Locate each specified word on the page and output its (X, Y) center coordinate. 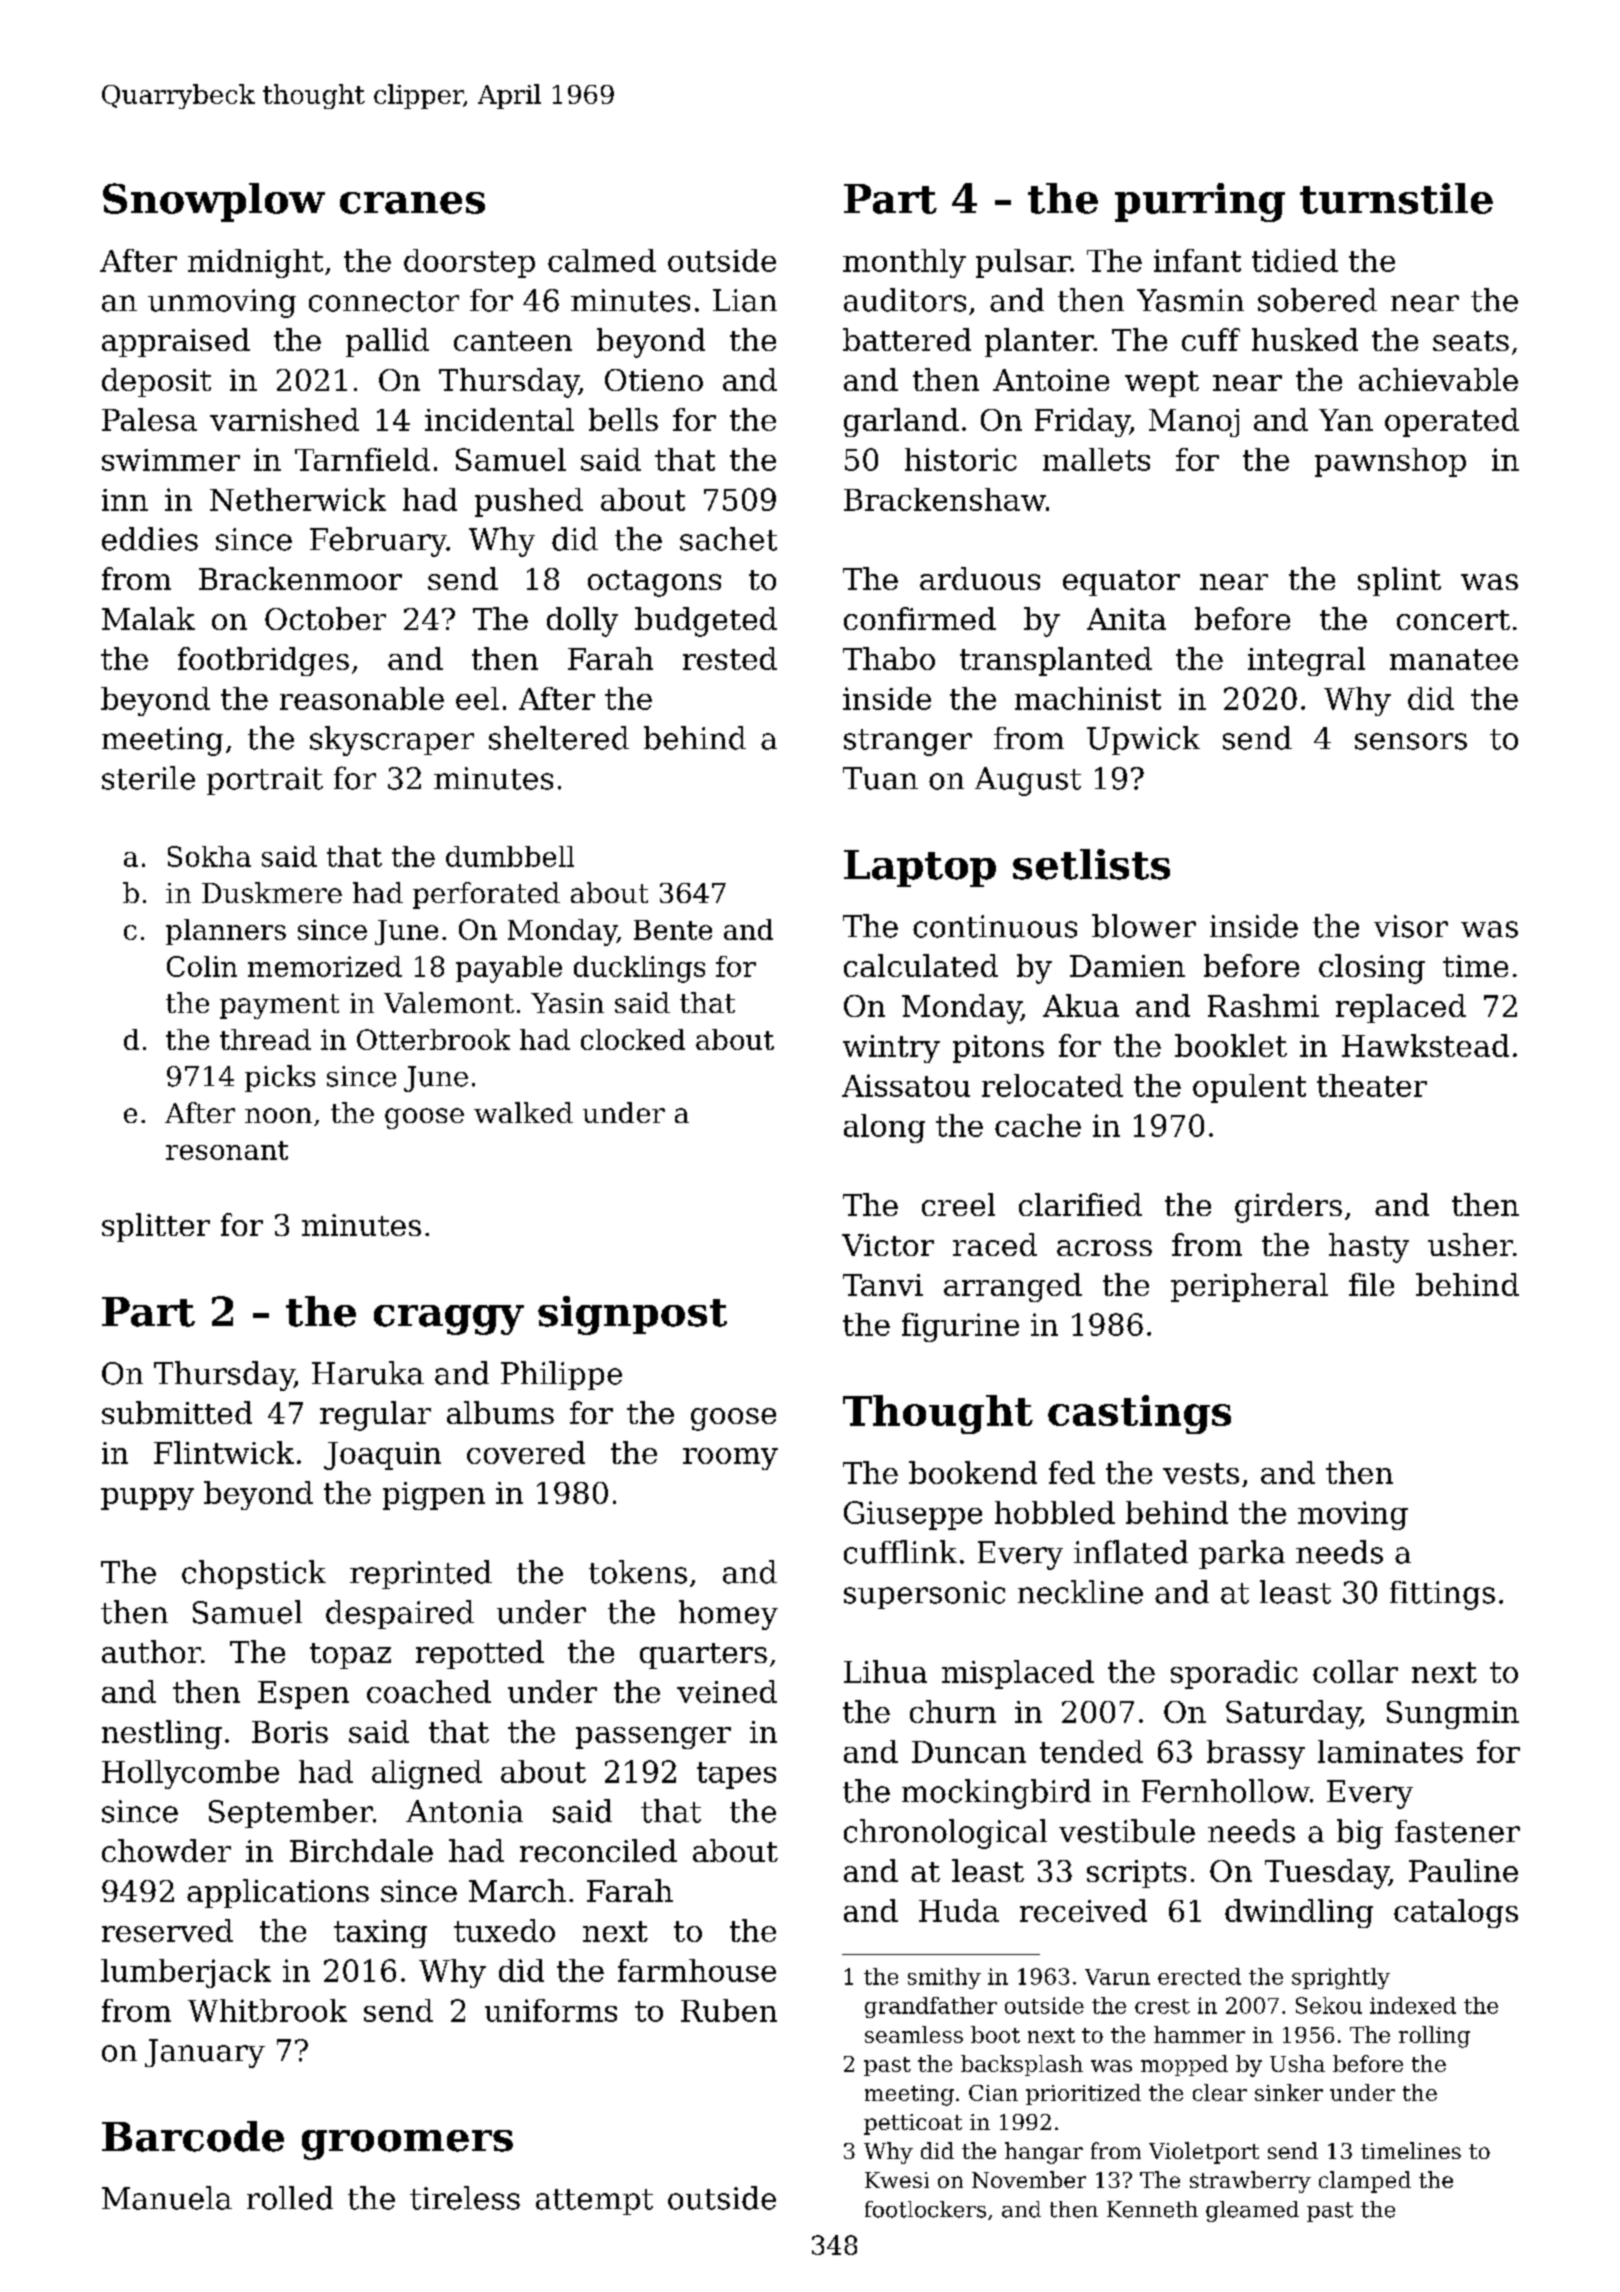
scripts (1136, 1874)
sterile (148, 778)
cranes (412, 203)
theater (1372, 1085)
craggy (449, 1320)
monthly (904, 263)
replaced (1401, 1008)
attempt (594, 2202)
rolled (290, 2198)
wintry (891, 1049)
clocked (633, 1039)
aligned (427, 1774)
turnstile (1396, 198)
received (1083, 1910)
